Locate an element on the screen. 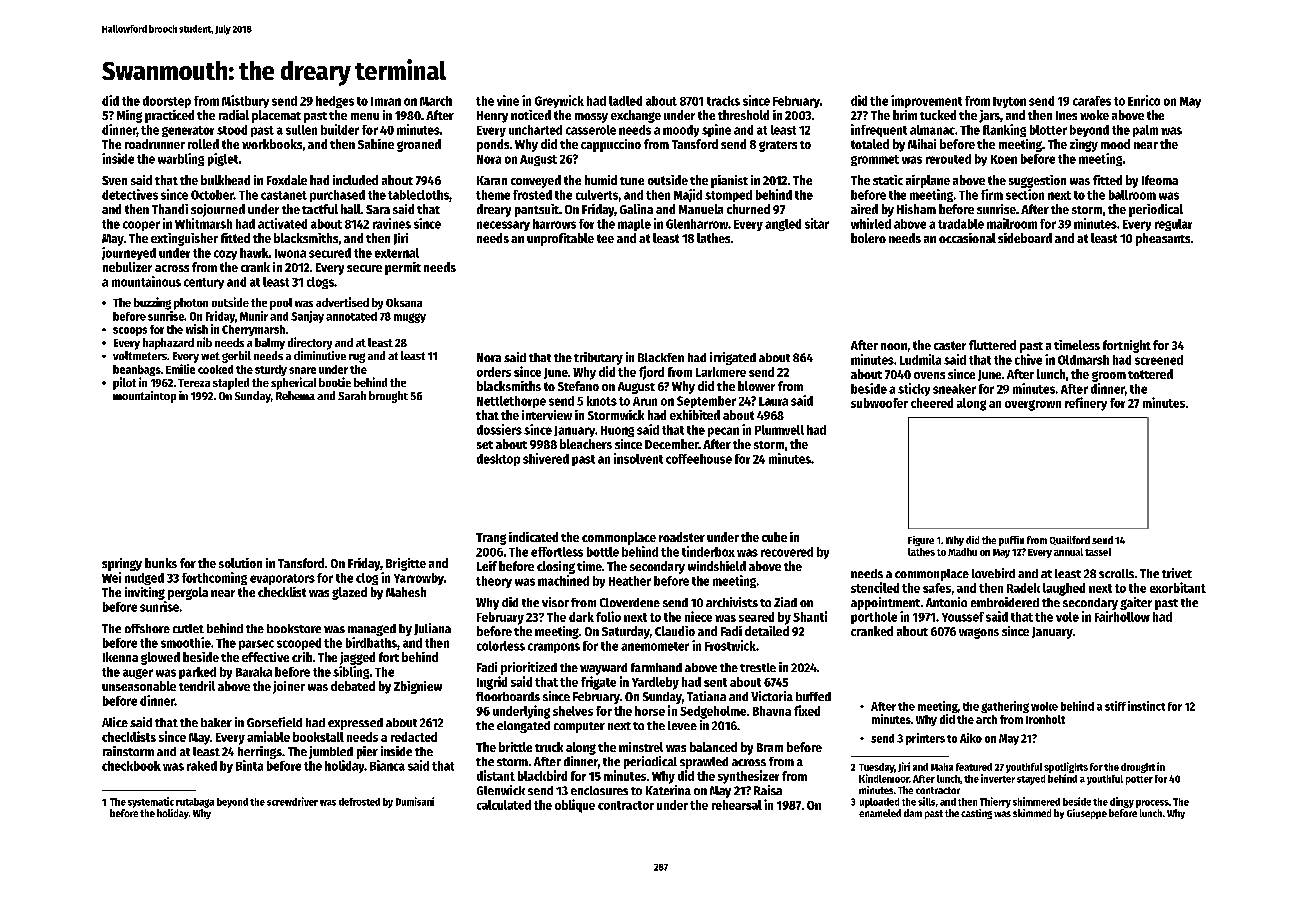 This screenshot has width=1308, height=924. rutabaga is located at coordinates (195, 803).
